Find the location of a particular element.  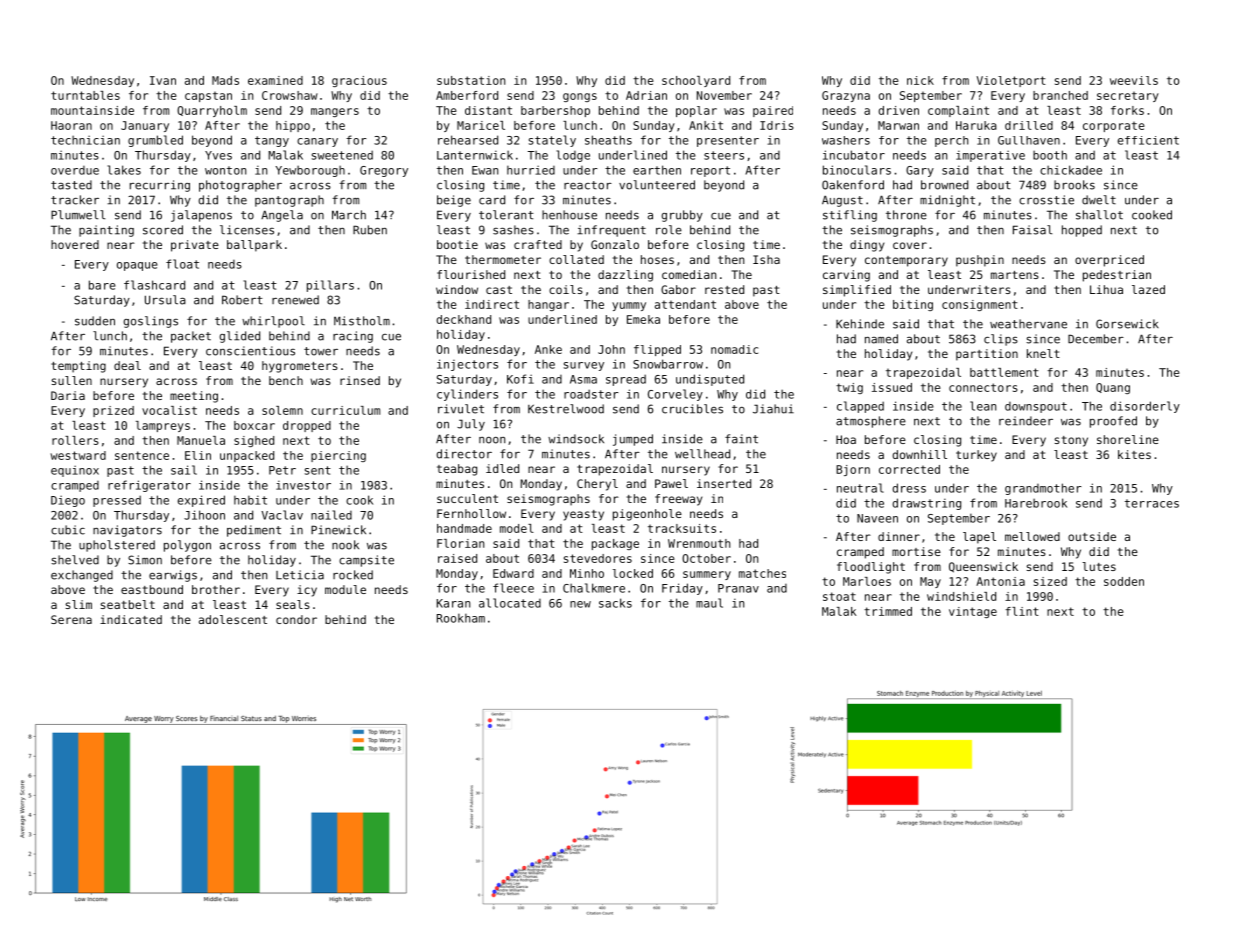

binoculars is located at coordinates (857, 170).
